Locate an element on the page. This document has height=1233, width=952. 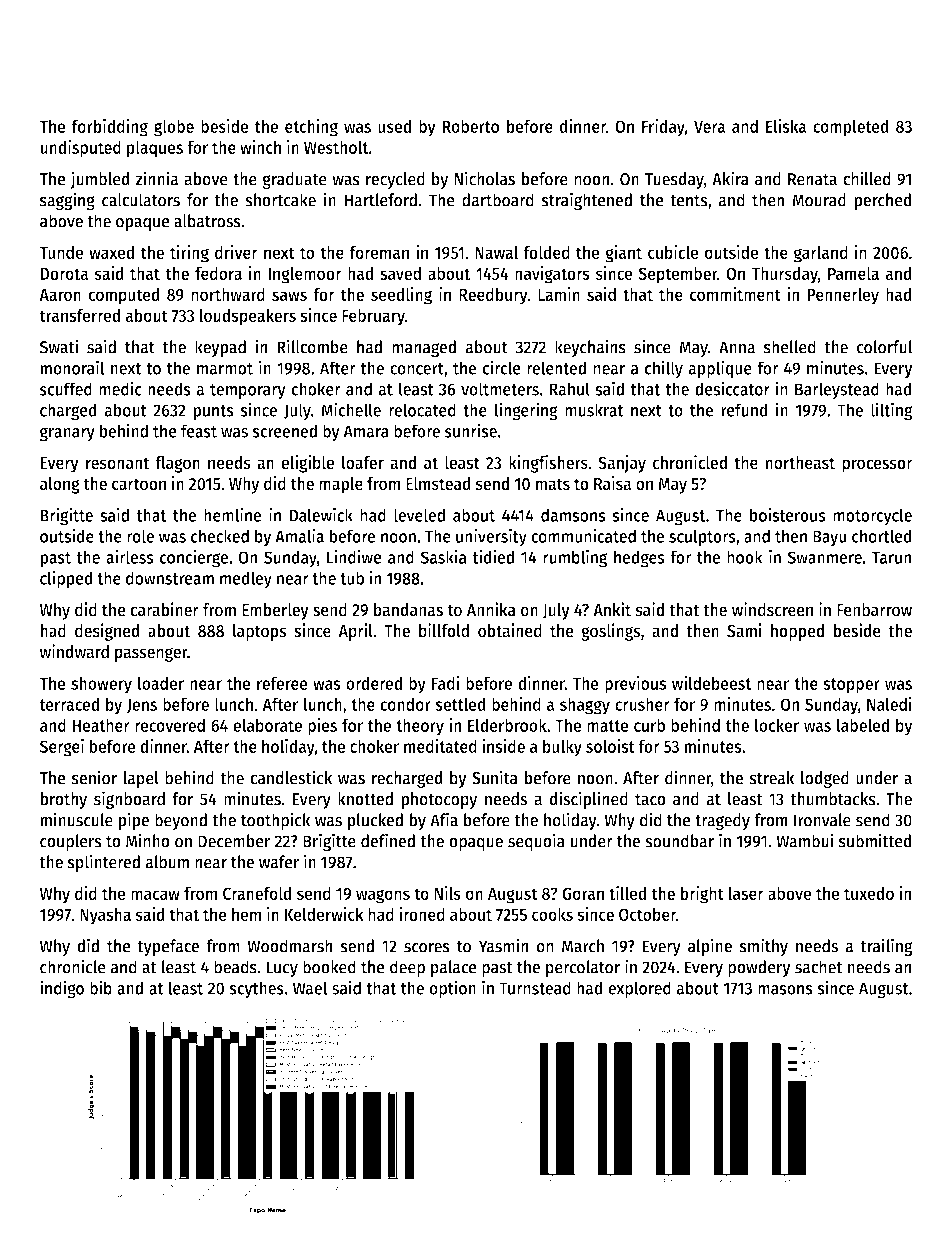
waxed is located at coordinates (111, 252).
